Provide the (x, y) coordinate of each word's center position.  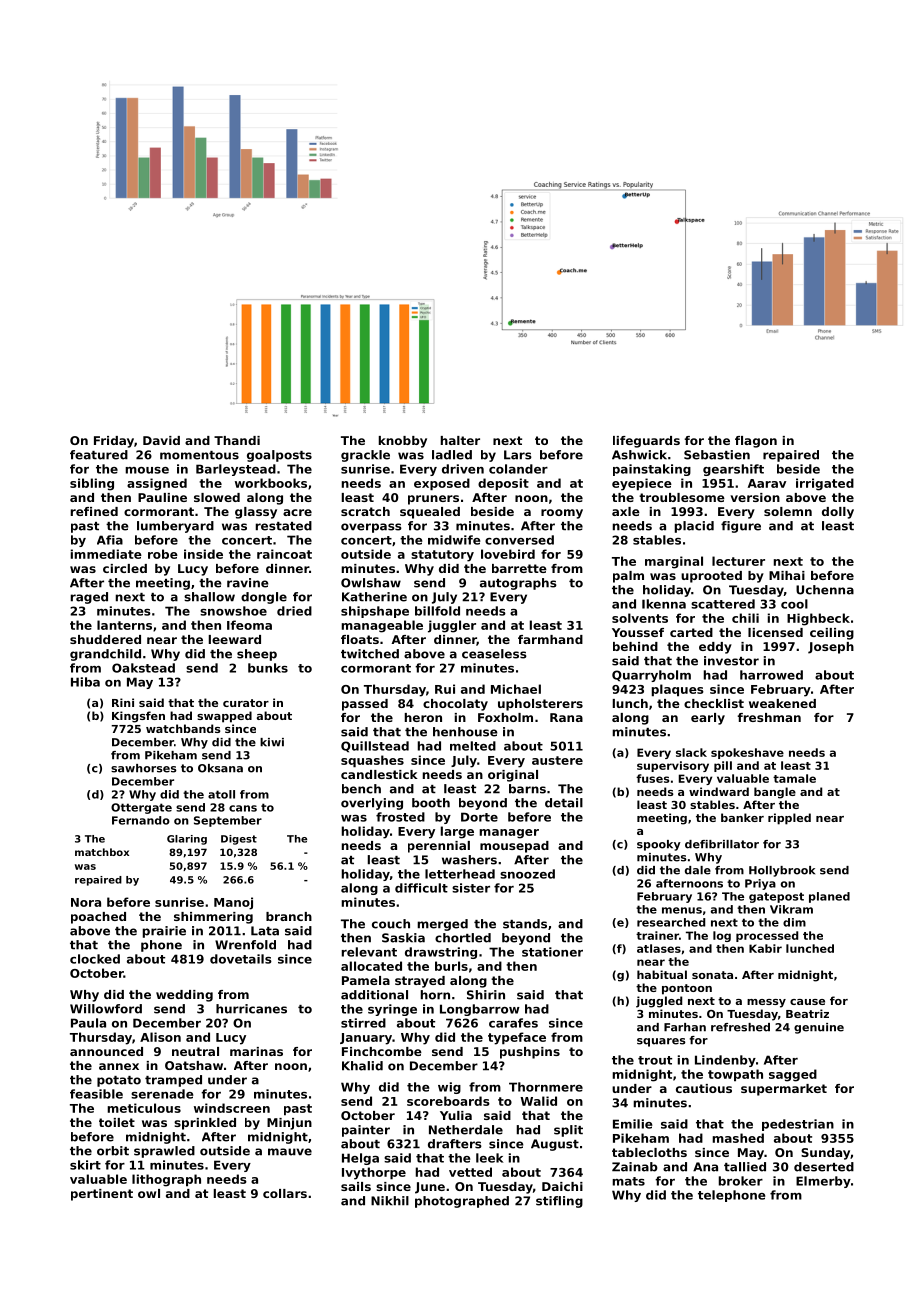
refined (94, 511)
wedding (184, 996)
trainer (657, 935)
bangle (775, 793)
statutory (442, 556)
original (513, 776)
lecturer (738, 561)
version (755, 497)
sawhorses (144, 768)
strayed (420, 982)
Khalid (362, 1066)
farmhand (550, 639)
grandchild (105, 655)
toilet (117, 1122)
